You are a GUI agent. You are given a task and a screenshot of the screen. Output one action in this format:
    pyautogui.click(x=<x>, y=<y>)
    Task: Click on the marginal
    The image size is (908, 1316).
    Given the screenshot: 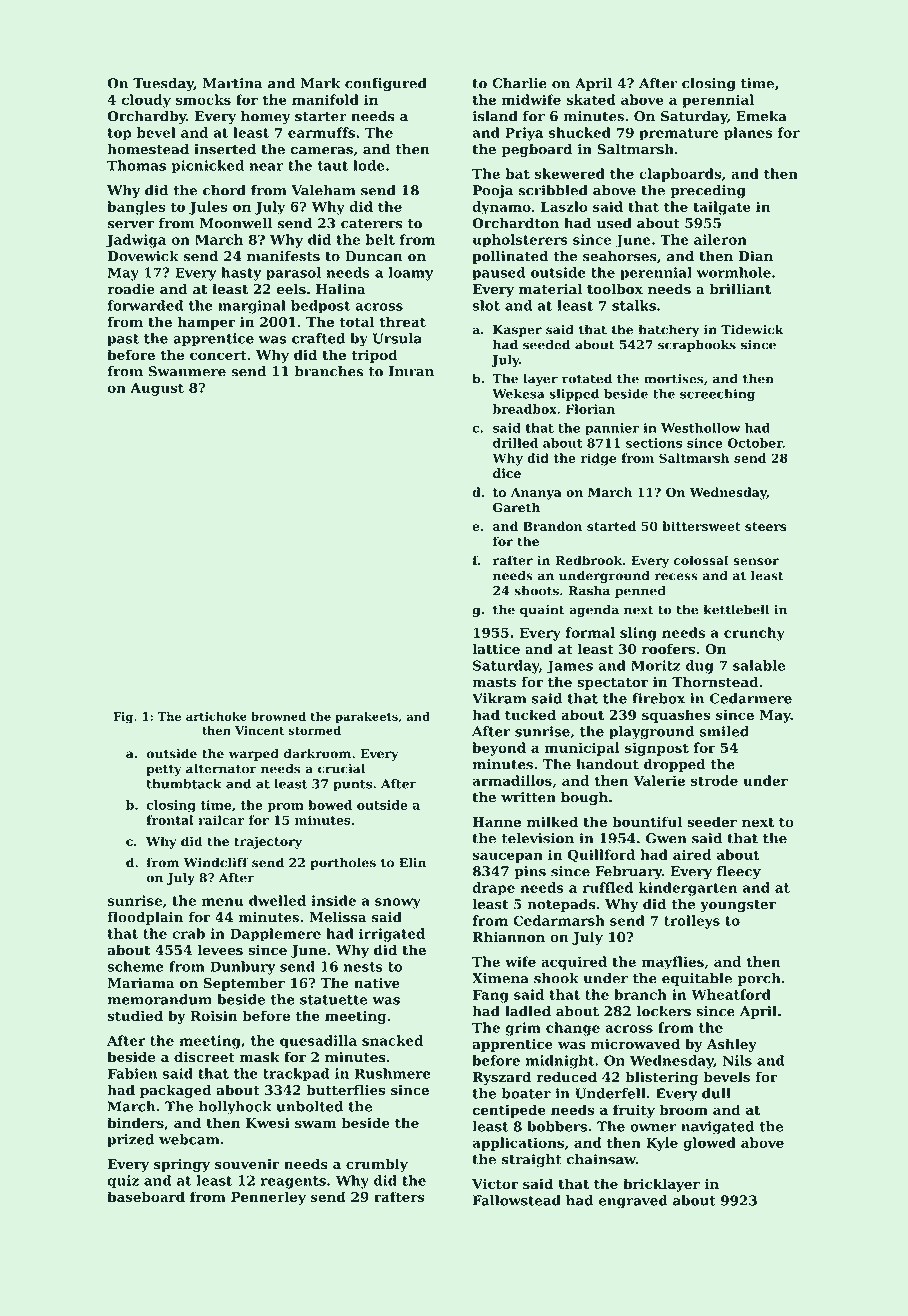 What is the action you would take?
    pyautogui.click(x=252, y=307)
